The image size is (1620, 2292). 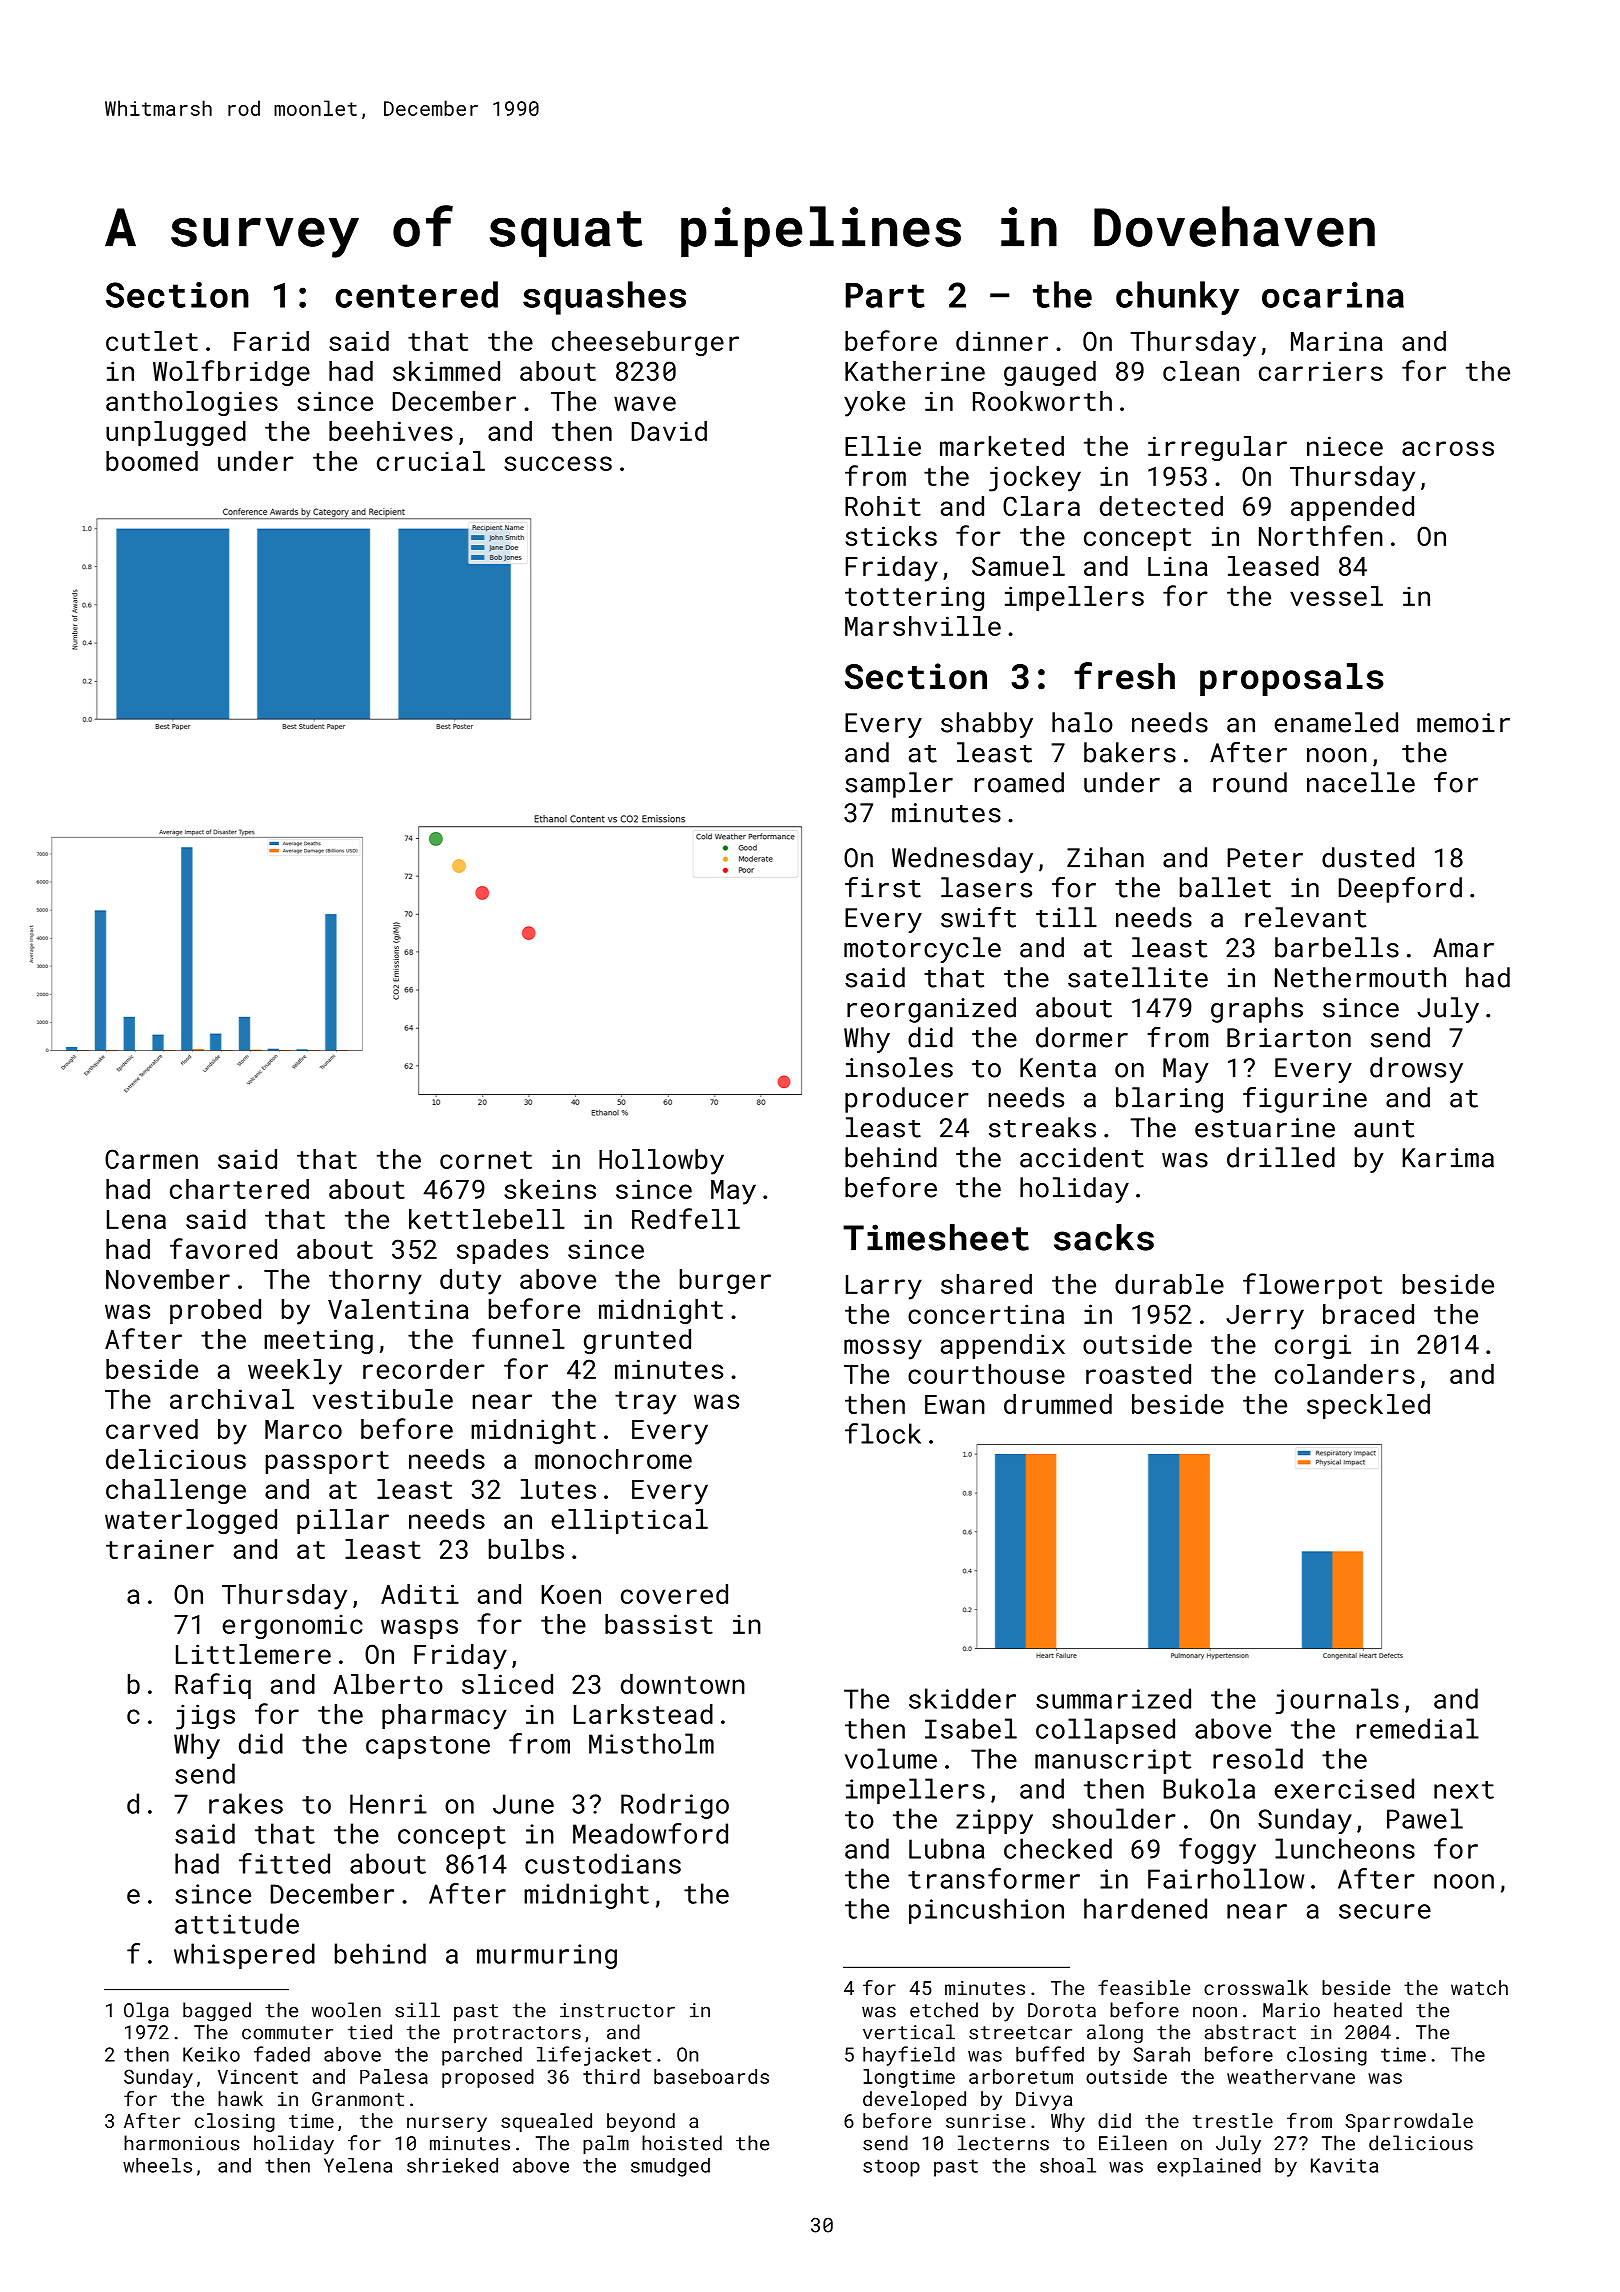 What do you see at coordinates (486, 1160) in the image?
I see `cornet` at bounding box center [486, 1160].
